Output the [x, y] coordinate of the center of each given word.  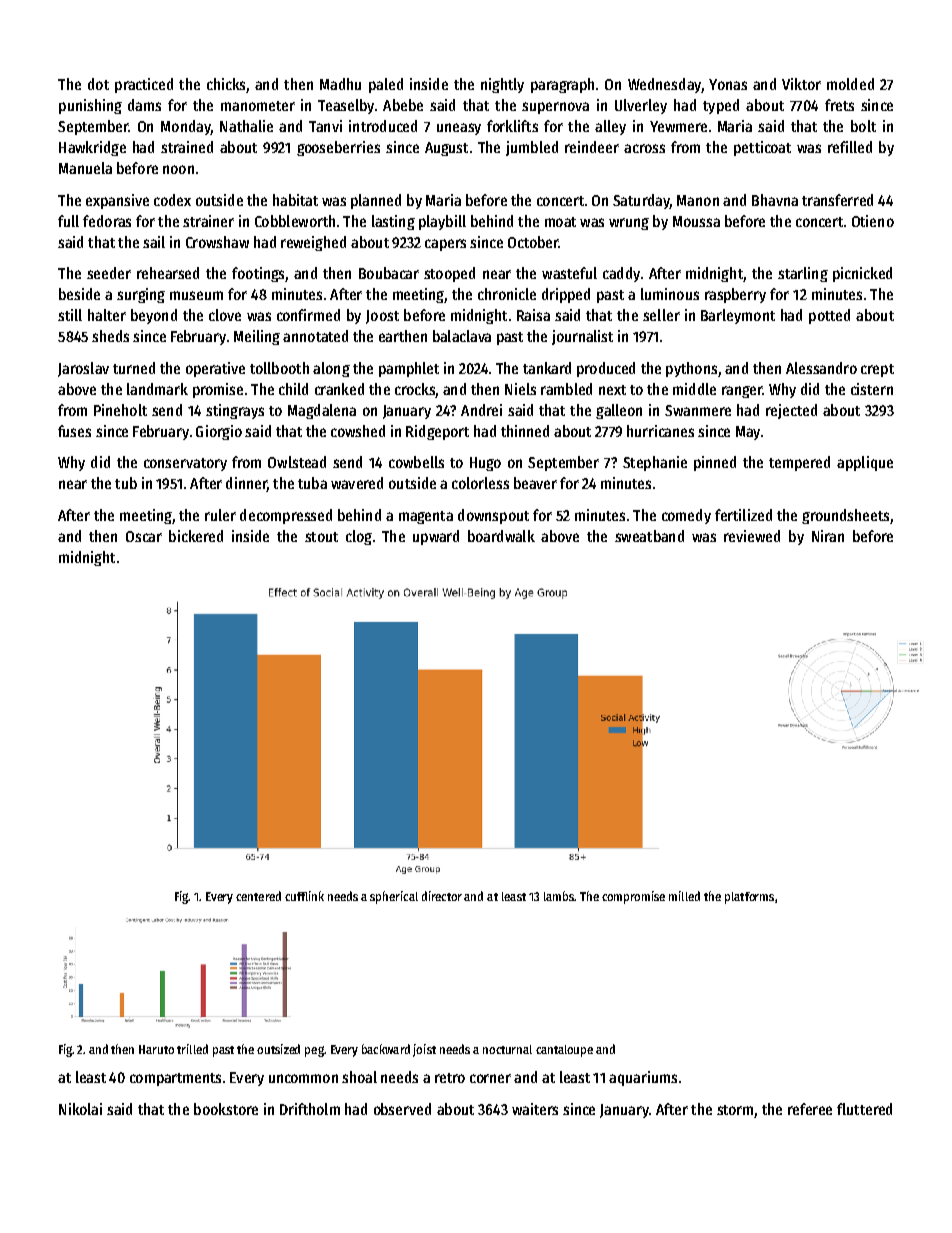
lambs [559, 896]
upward [436, 537]
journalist [582, 337]
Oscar [144, 536]
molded [850, 84]
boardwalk [501, 536]
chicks [226, 84]
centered [258, 896]
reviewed [752, 536]
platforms [749, 898]
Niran [828, 536]
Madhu [340, 84]
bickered [196, 536]
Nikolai [80, 1109]
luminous [670, 294]
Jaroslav [83, 369]
